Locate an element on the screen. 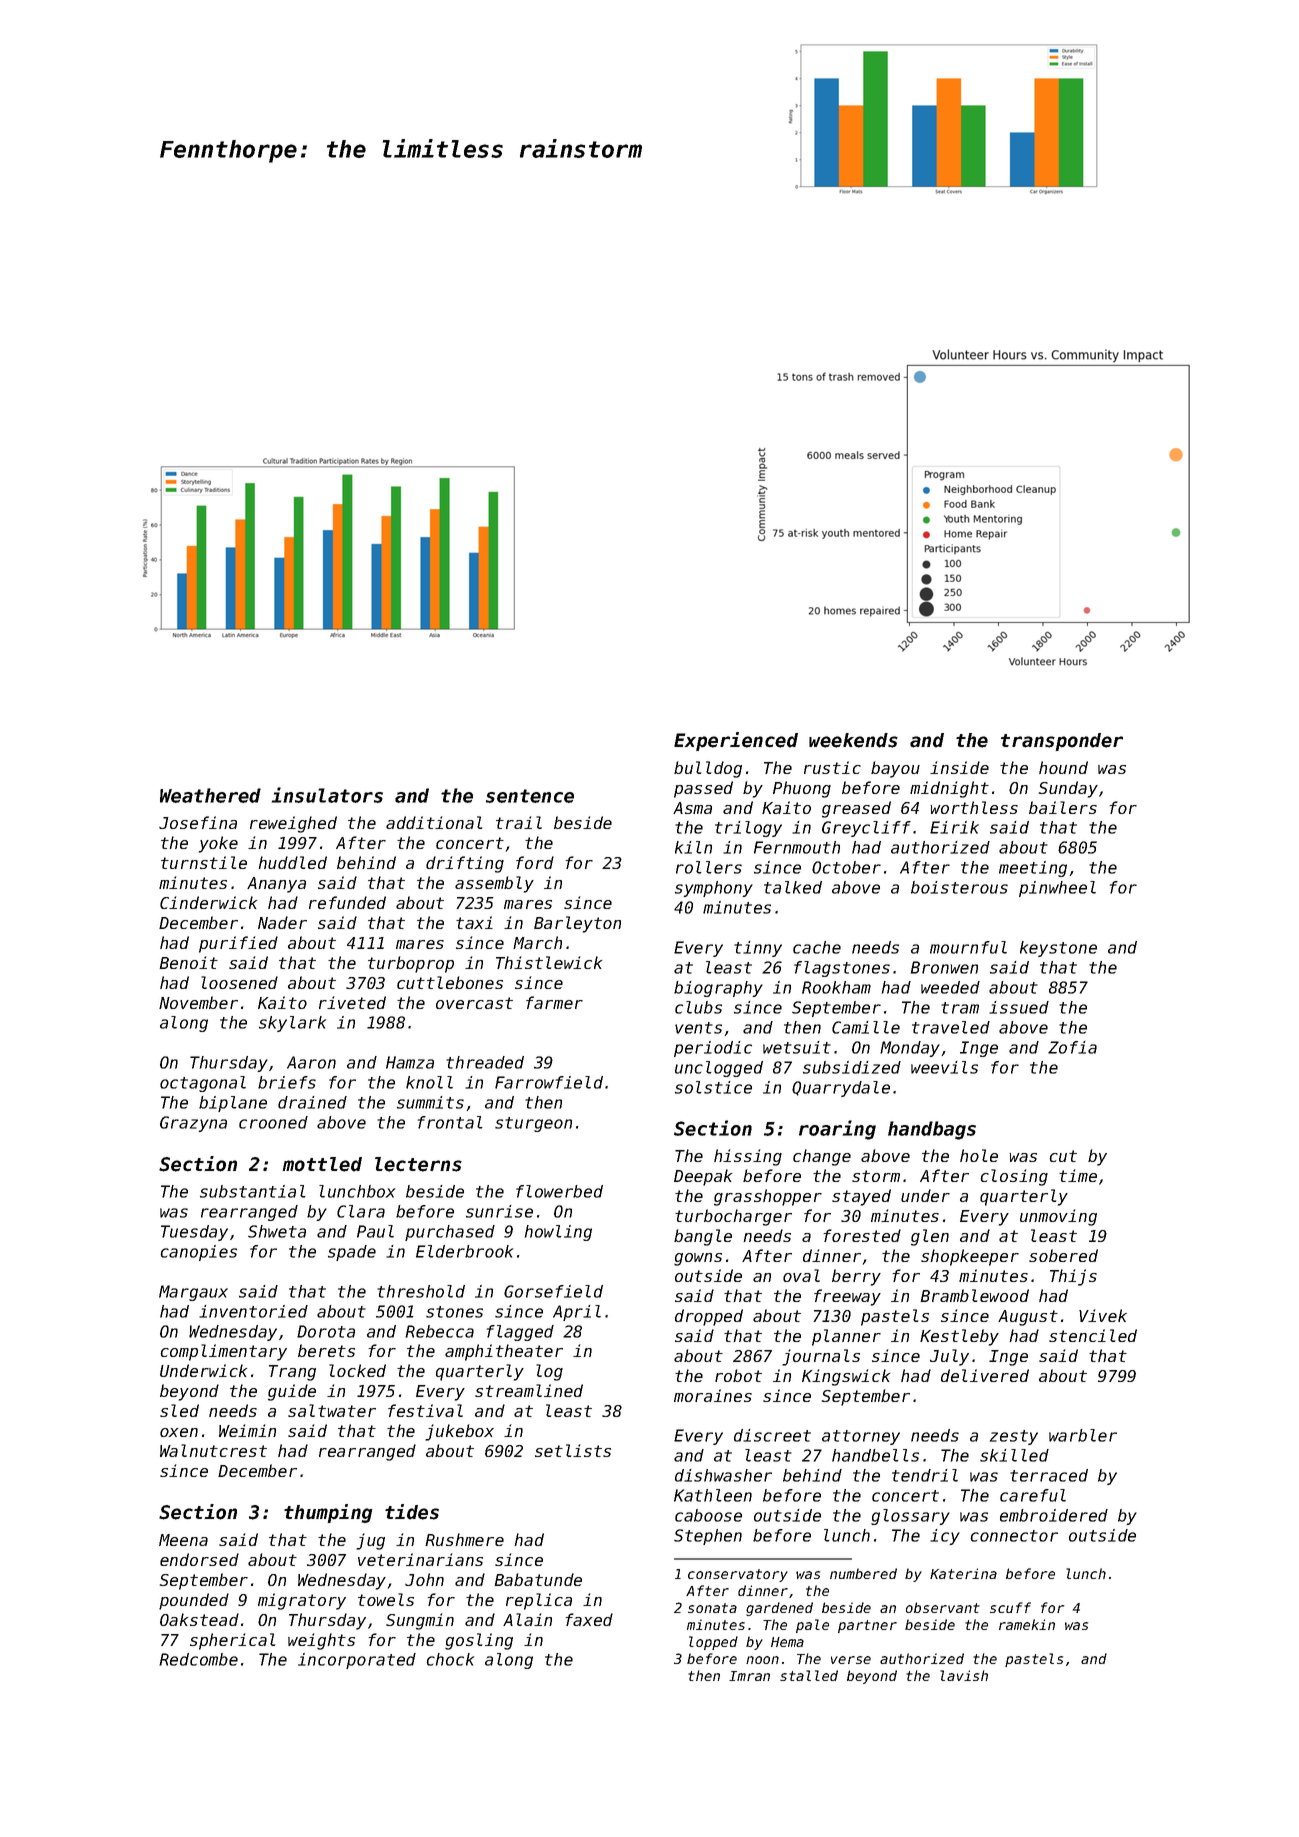  unmoving is located at coordinates (1058, 1217).
